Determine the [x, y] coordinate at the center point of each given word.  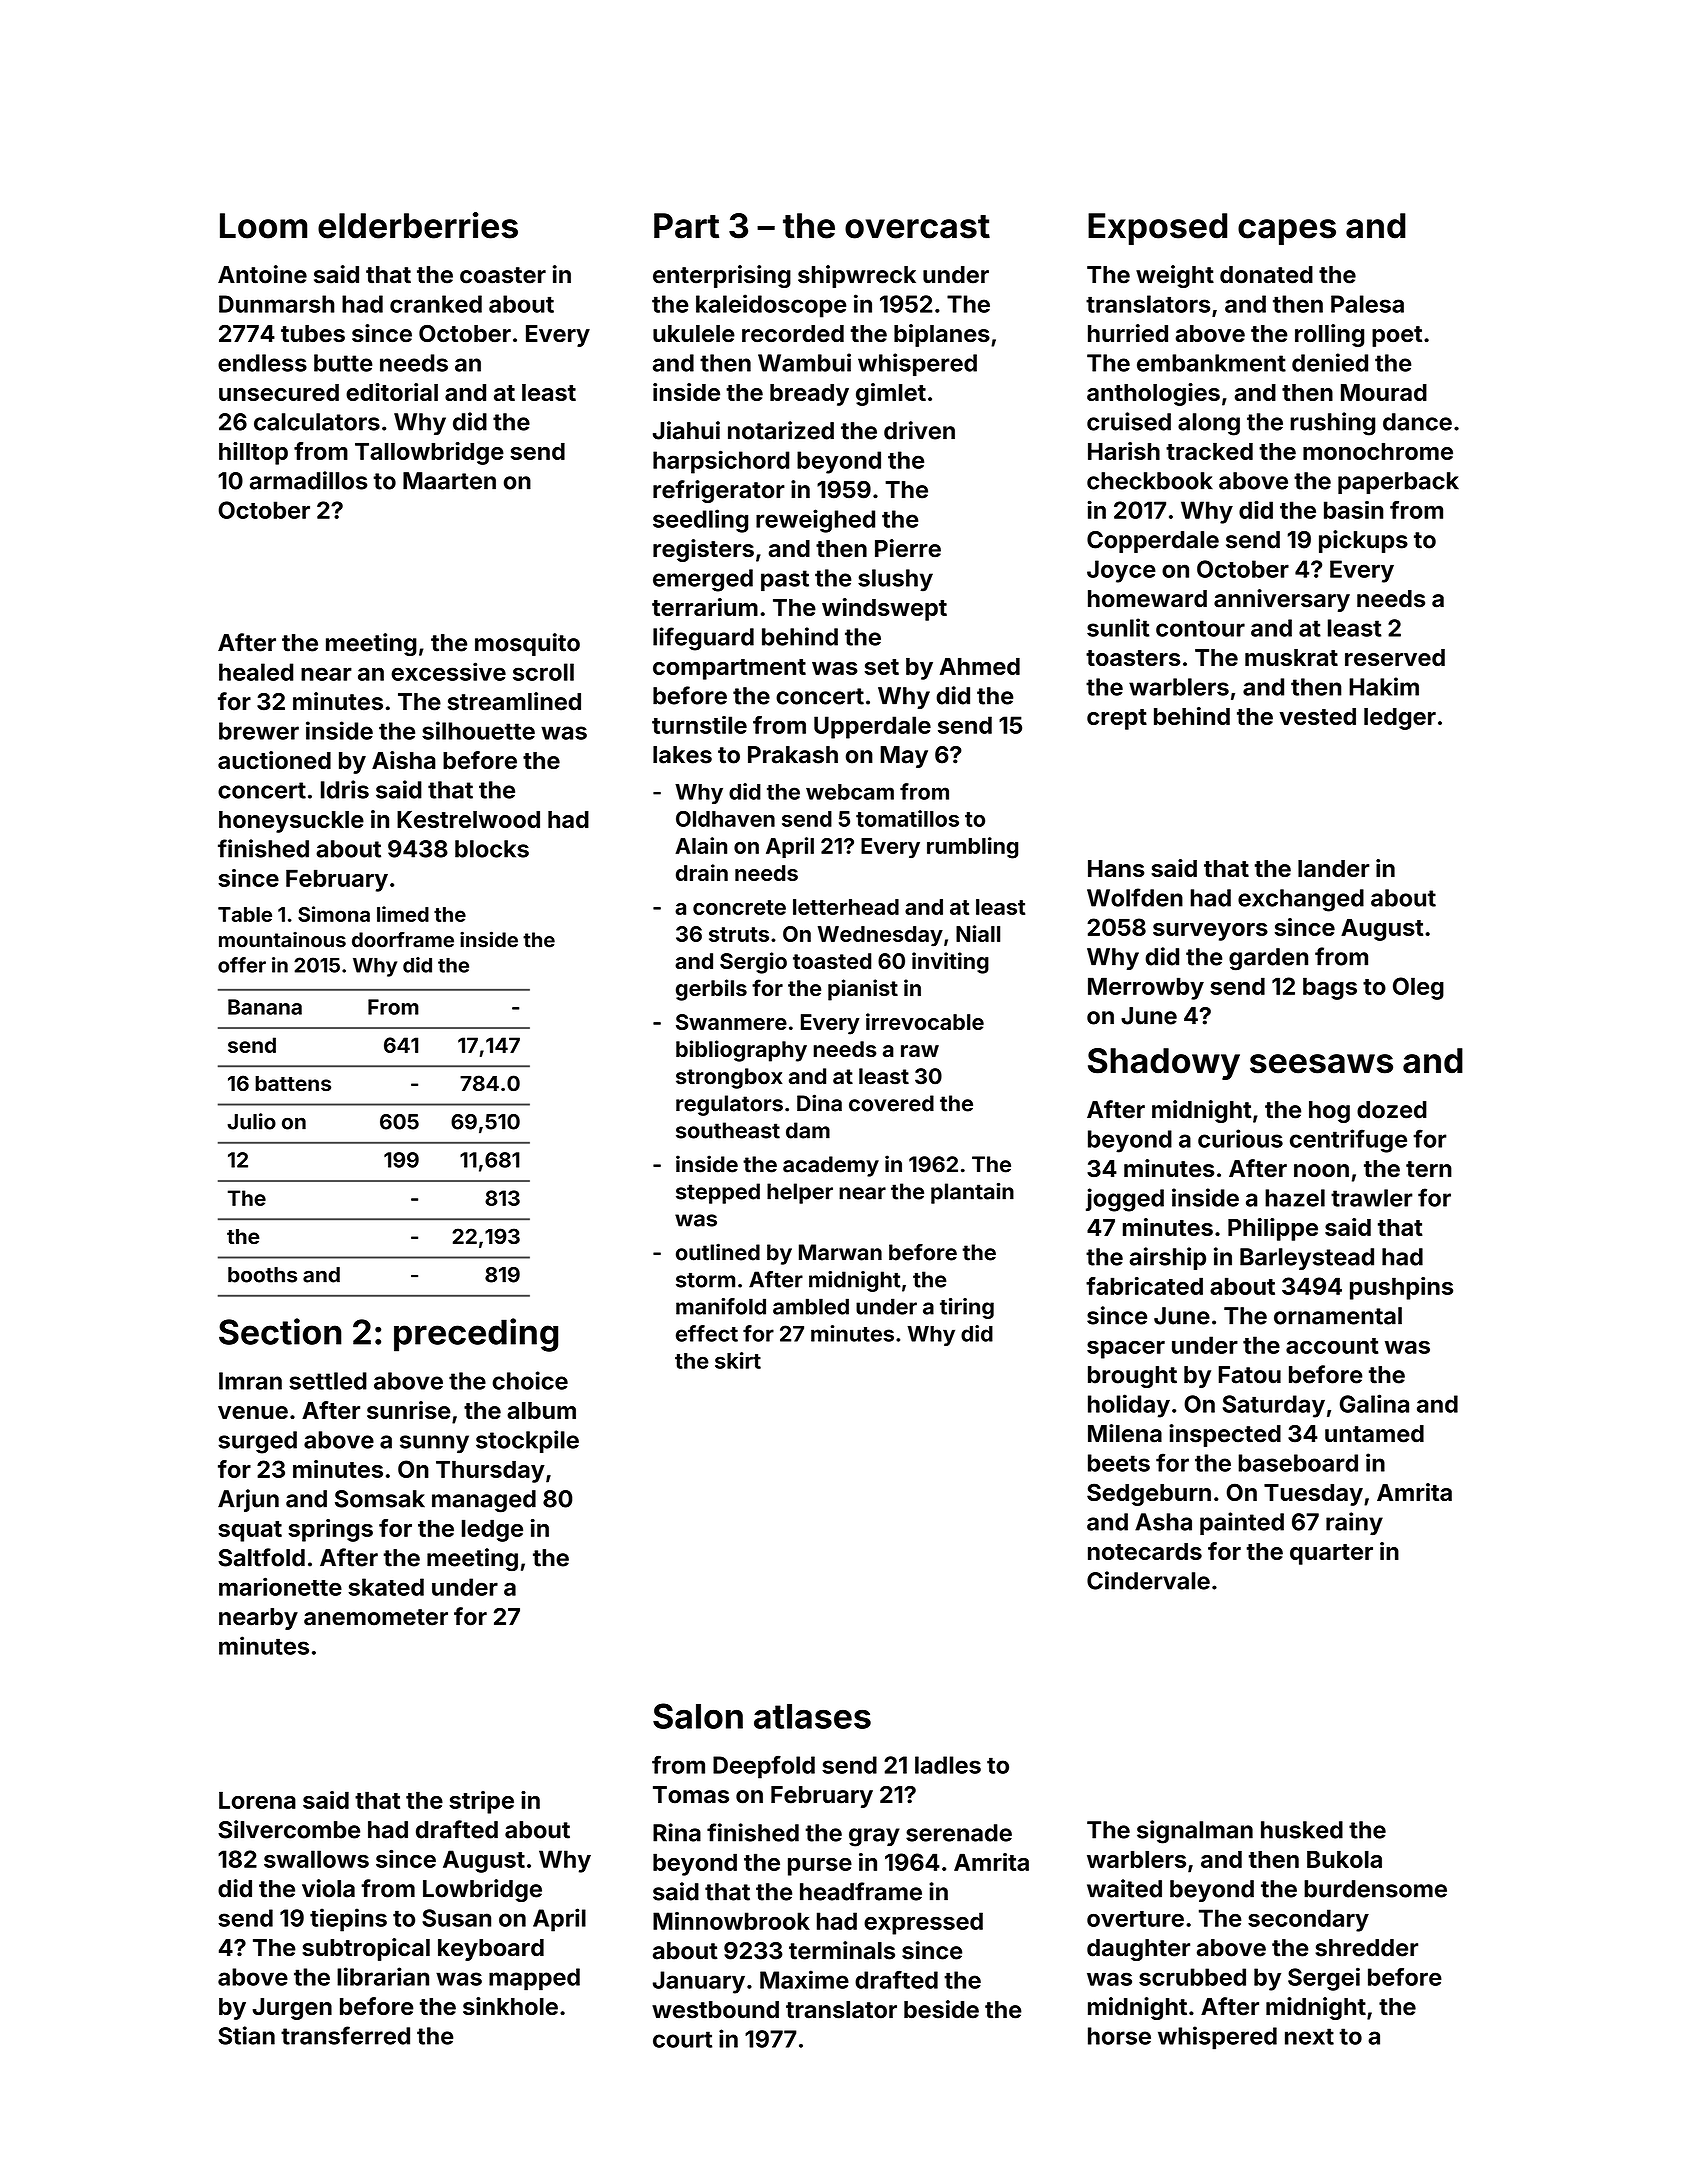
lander [1333, 868]
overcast [917, 227]
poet [1397, 336]
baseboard [1298, 1463]
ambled [811, 1306]
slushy [895, 580]
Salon [698, 1716]
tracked [1209, 451]
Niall [978, 933]
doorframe [403, 940]
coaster [503, 275]
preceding [476, 1335]
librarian [383, 1976]
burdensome [1375, 1889]
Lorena [257, 1800]
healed [256, 672]
